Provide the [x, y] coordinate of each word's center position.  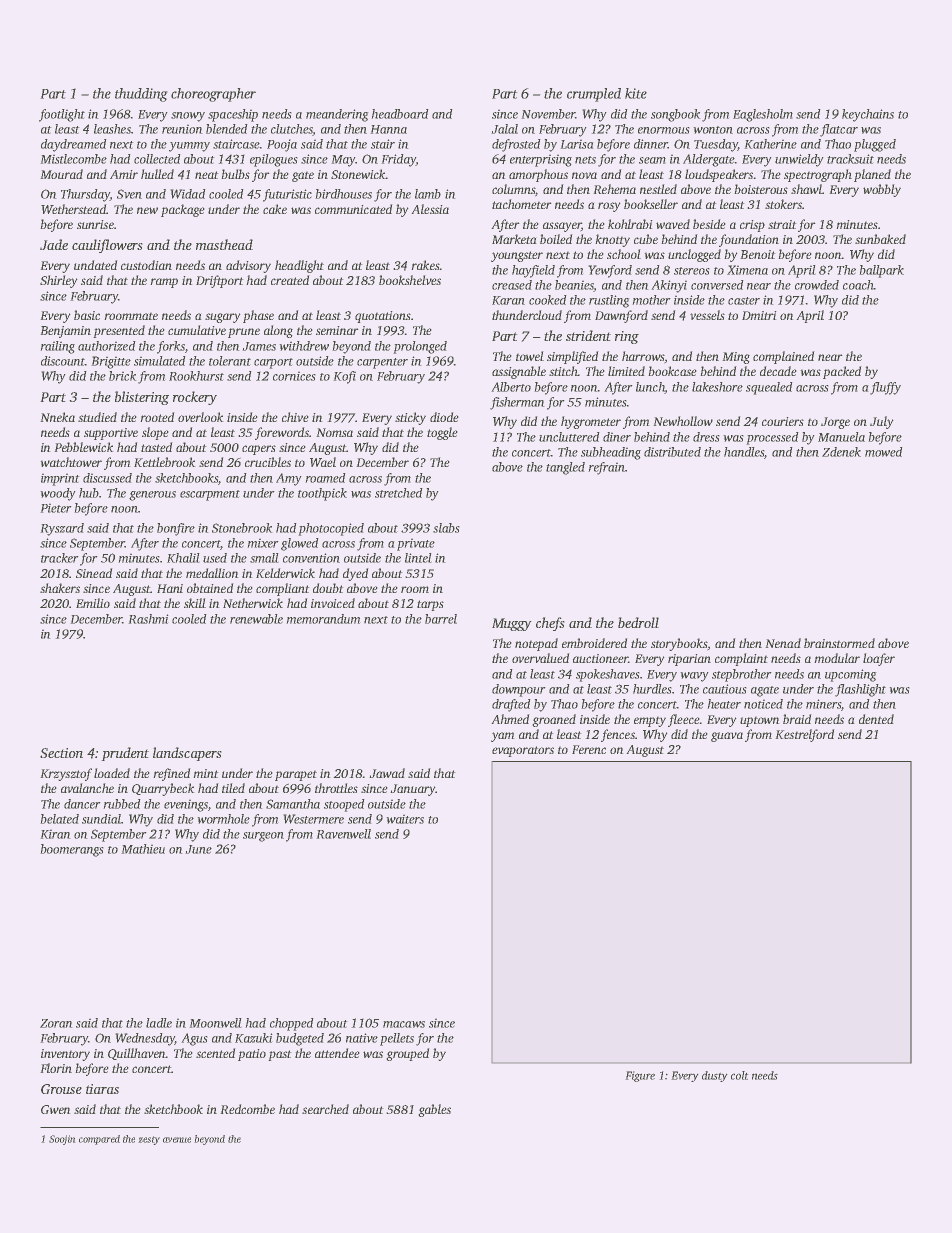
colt [739, 1075]
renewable [256, 619]
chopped [291, 1024]
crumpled [594, 95]
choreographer [213, 95]
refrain [607, 468]
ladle [159, 1023]
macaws [404, 1024]
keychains [868, 115]
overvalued [540, 658]
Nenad [783, 643]
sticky [410, 418]
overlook [200, 417]
